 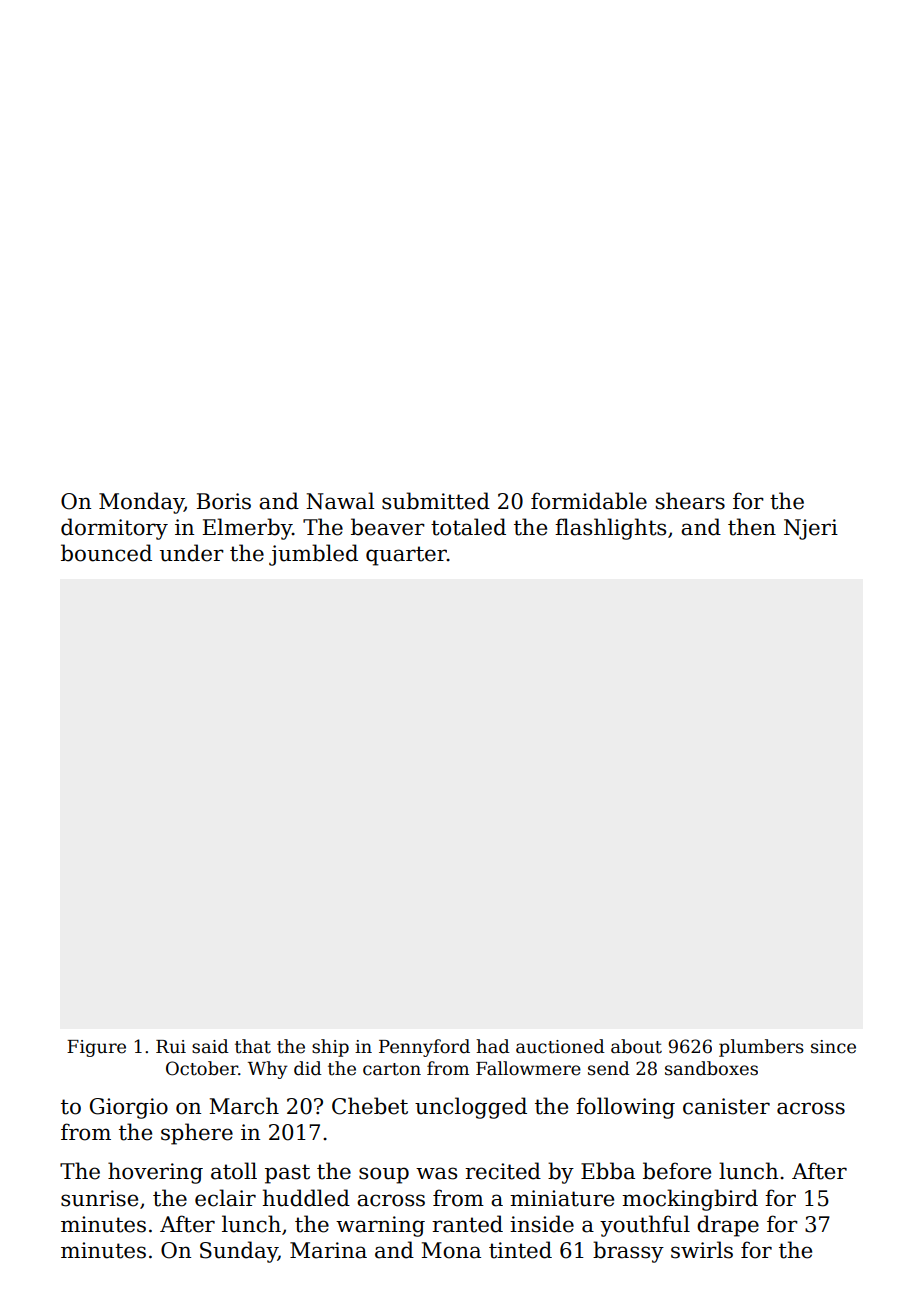 What do you see at coordinates (610, 529) in the screenshot?
I see `flashlights` at bounding box center [610, 529].
